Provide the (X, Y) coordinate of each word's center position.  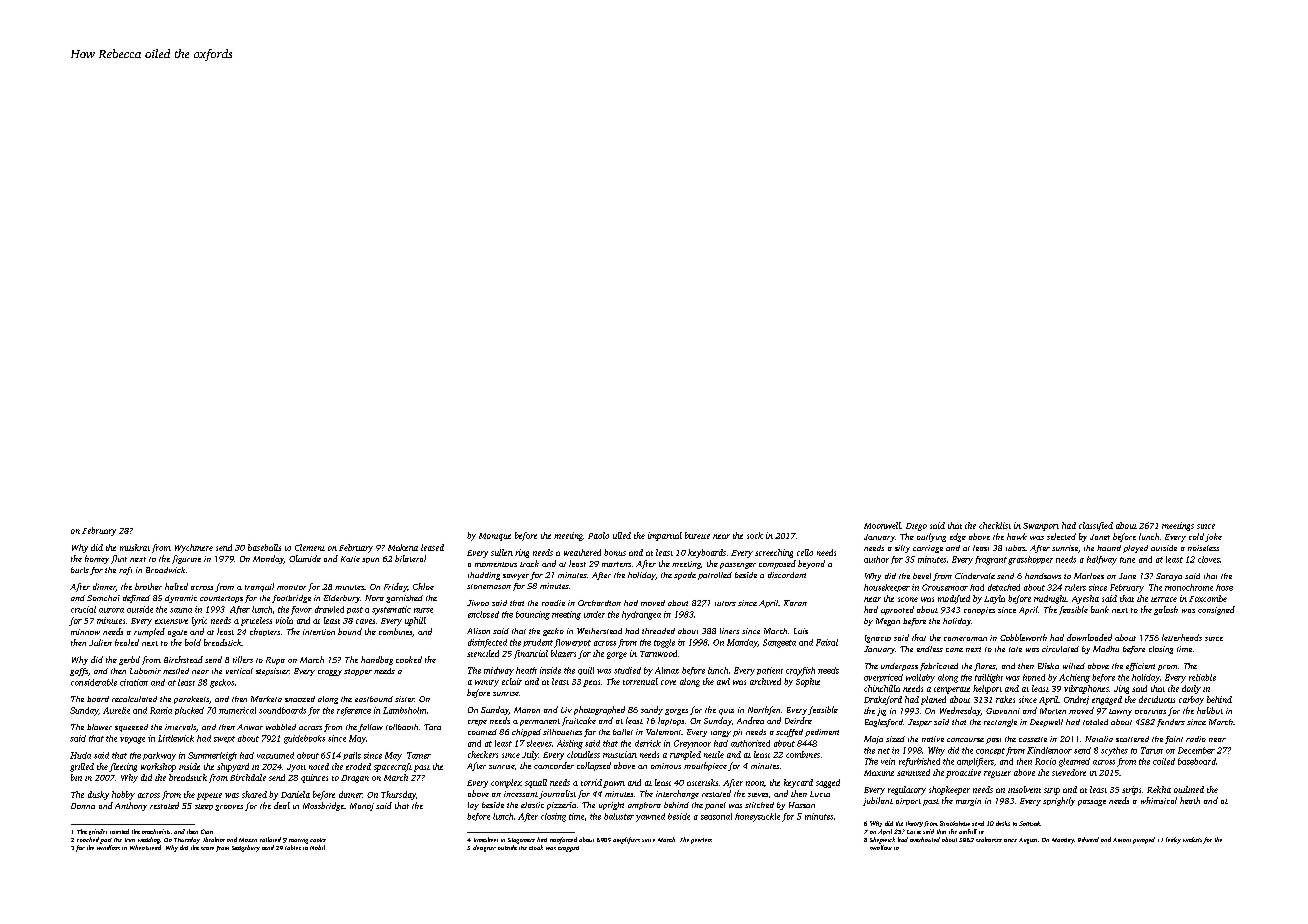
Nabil (317, 847)
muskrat (135, 547)
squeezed (131, 728)
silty (902, 549)
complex (506, 783)
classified (1096, 526)
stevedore (1069, 772)
